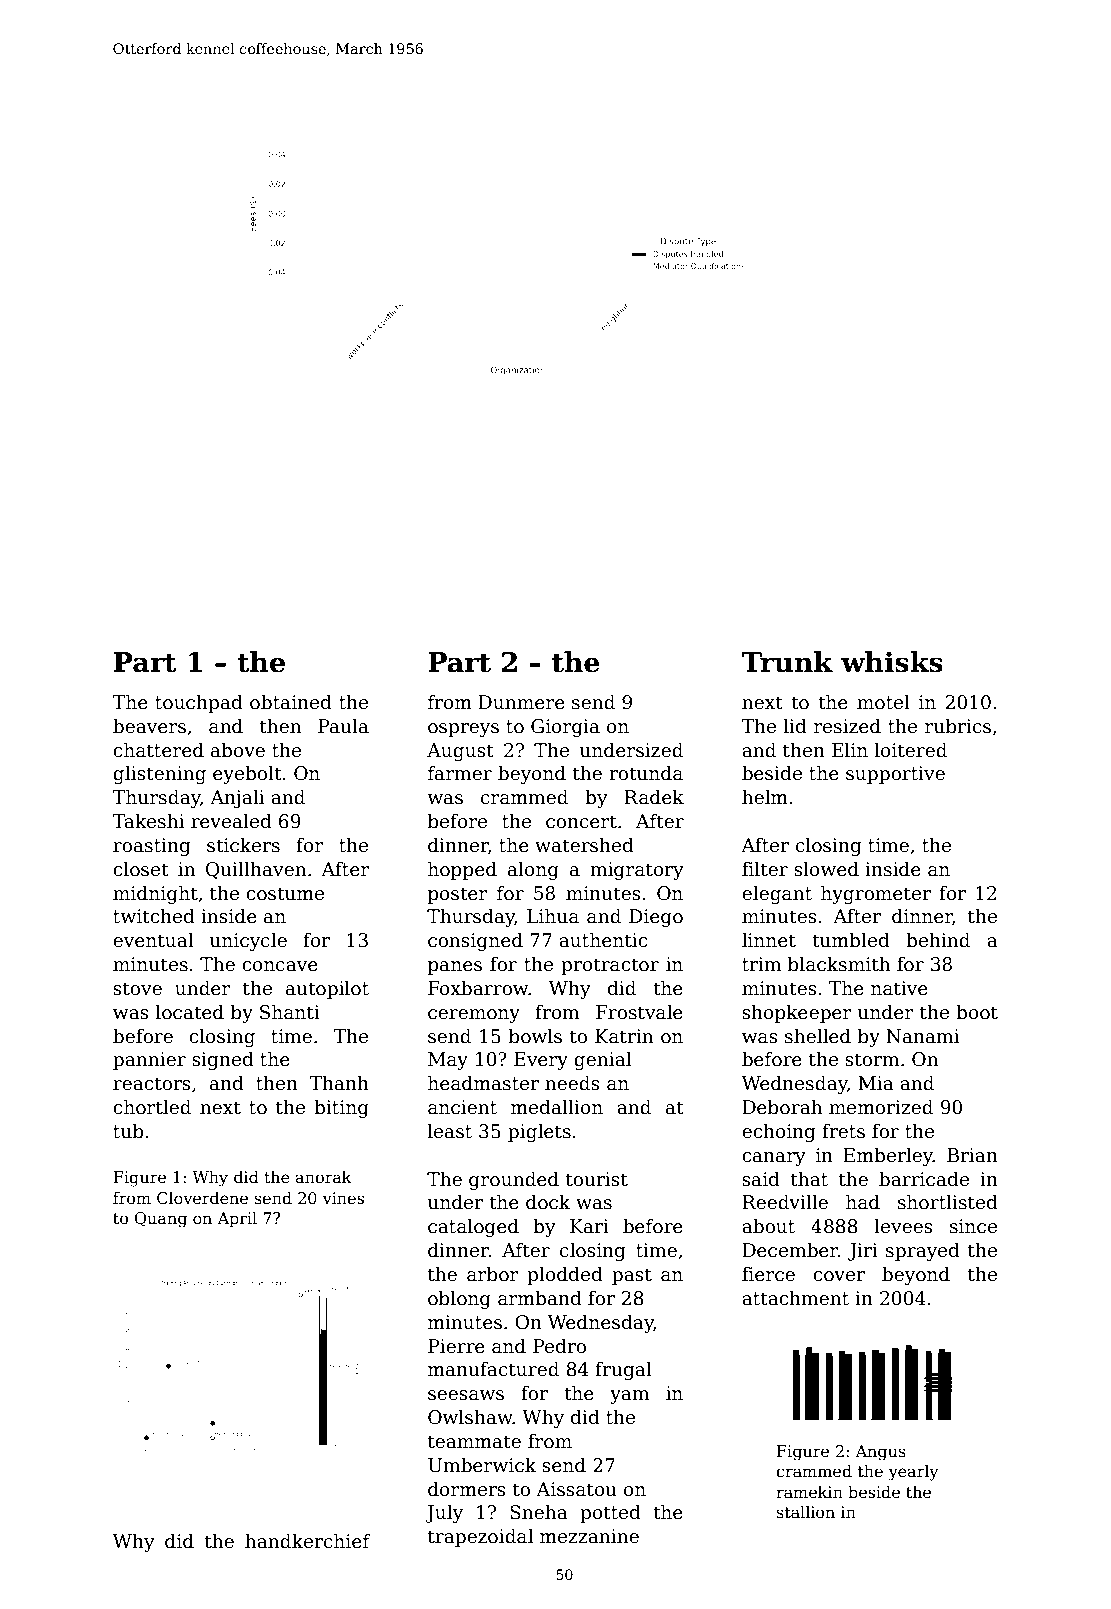 Image resolution: width=1111 pixels, height=1609 pixels. Describe the element at coordinates (462, 870) in the screenshot. I see `hopped` at that location.
